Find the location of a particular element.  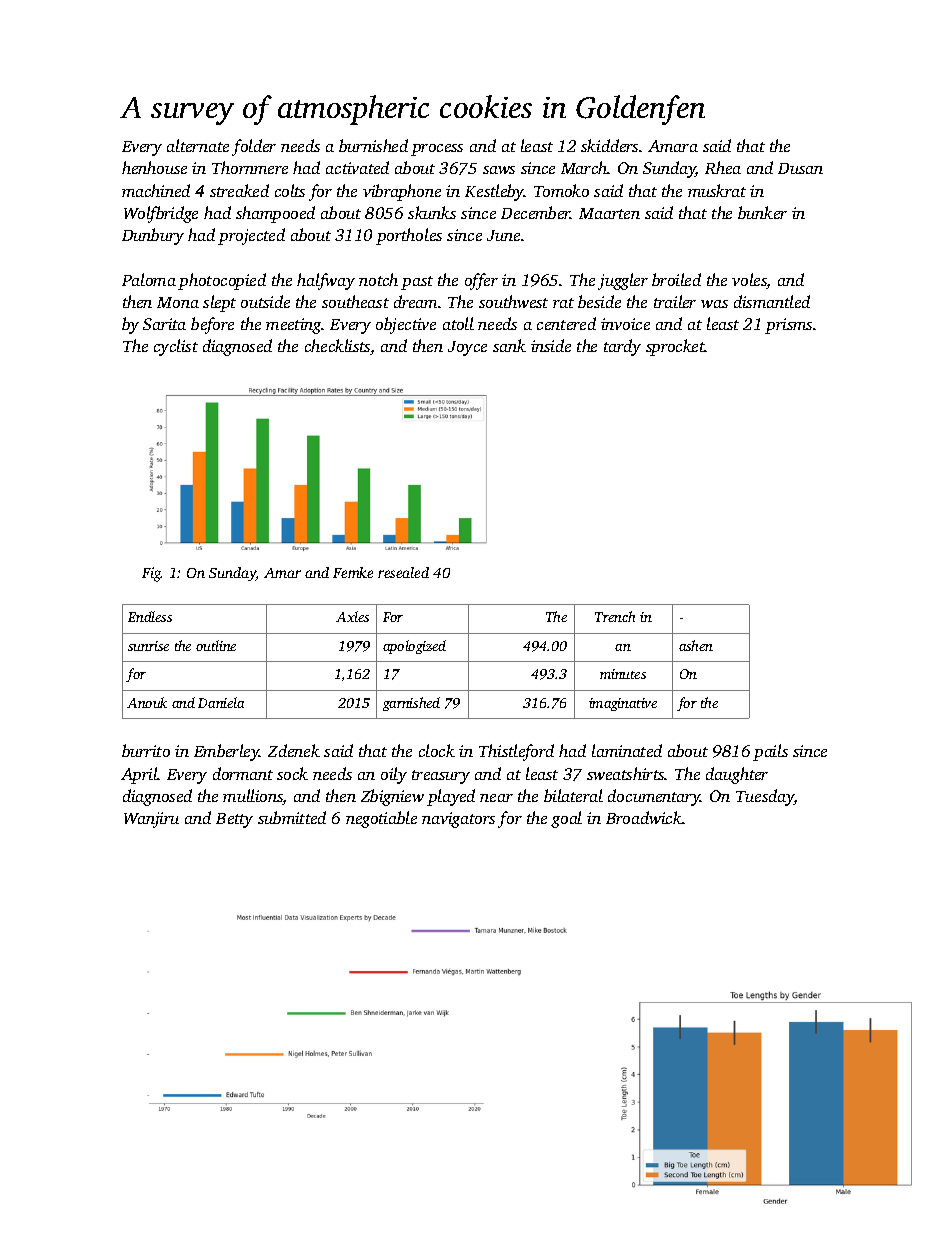

skidders is located at coordinates (609, 145).
